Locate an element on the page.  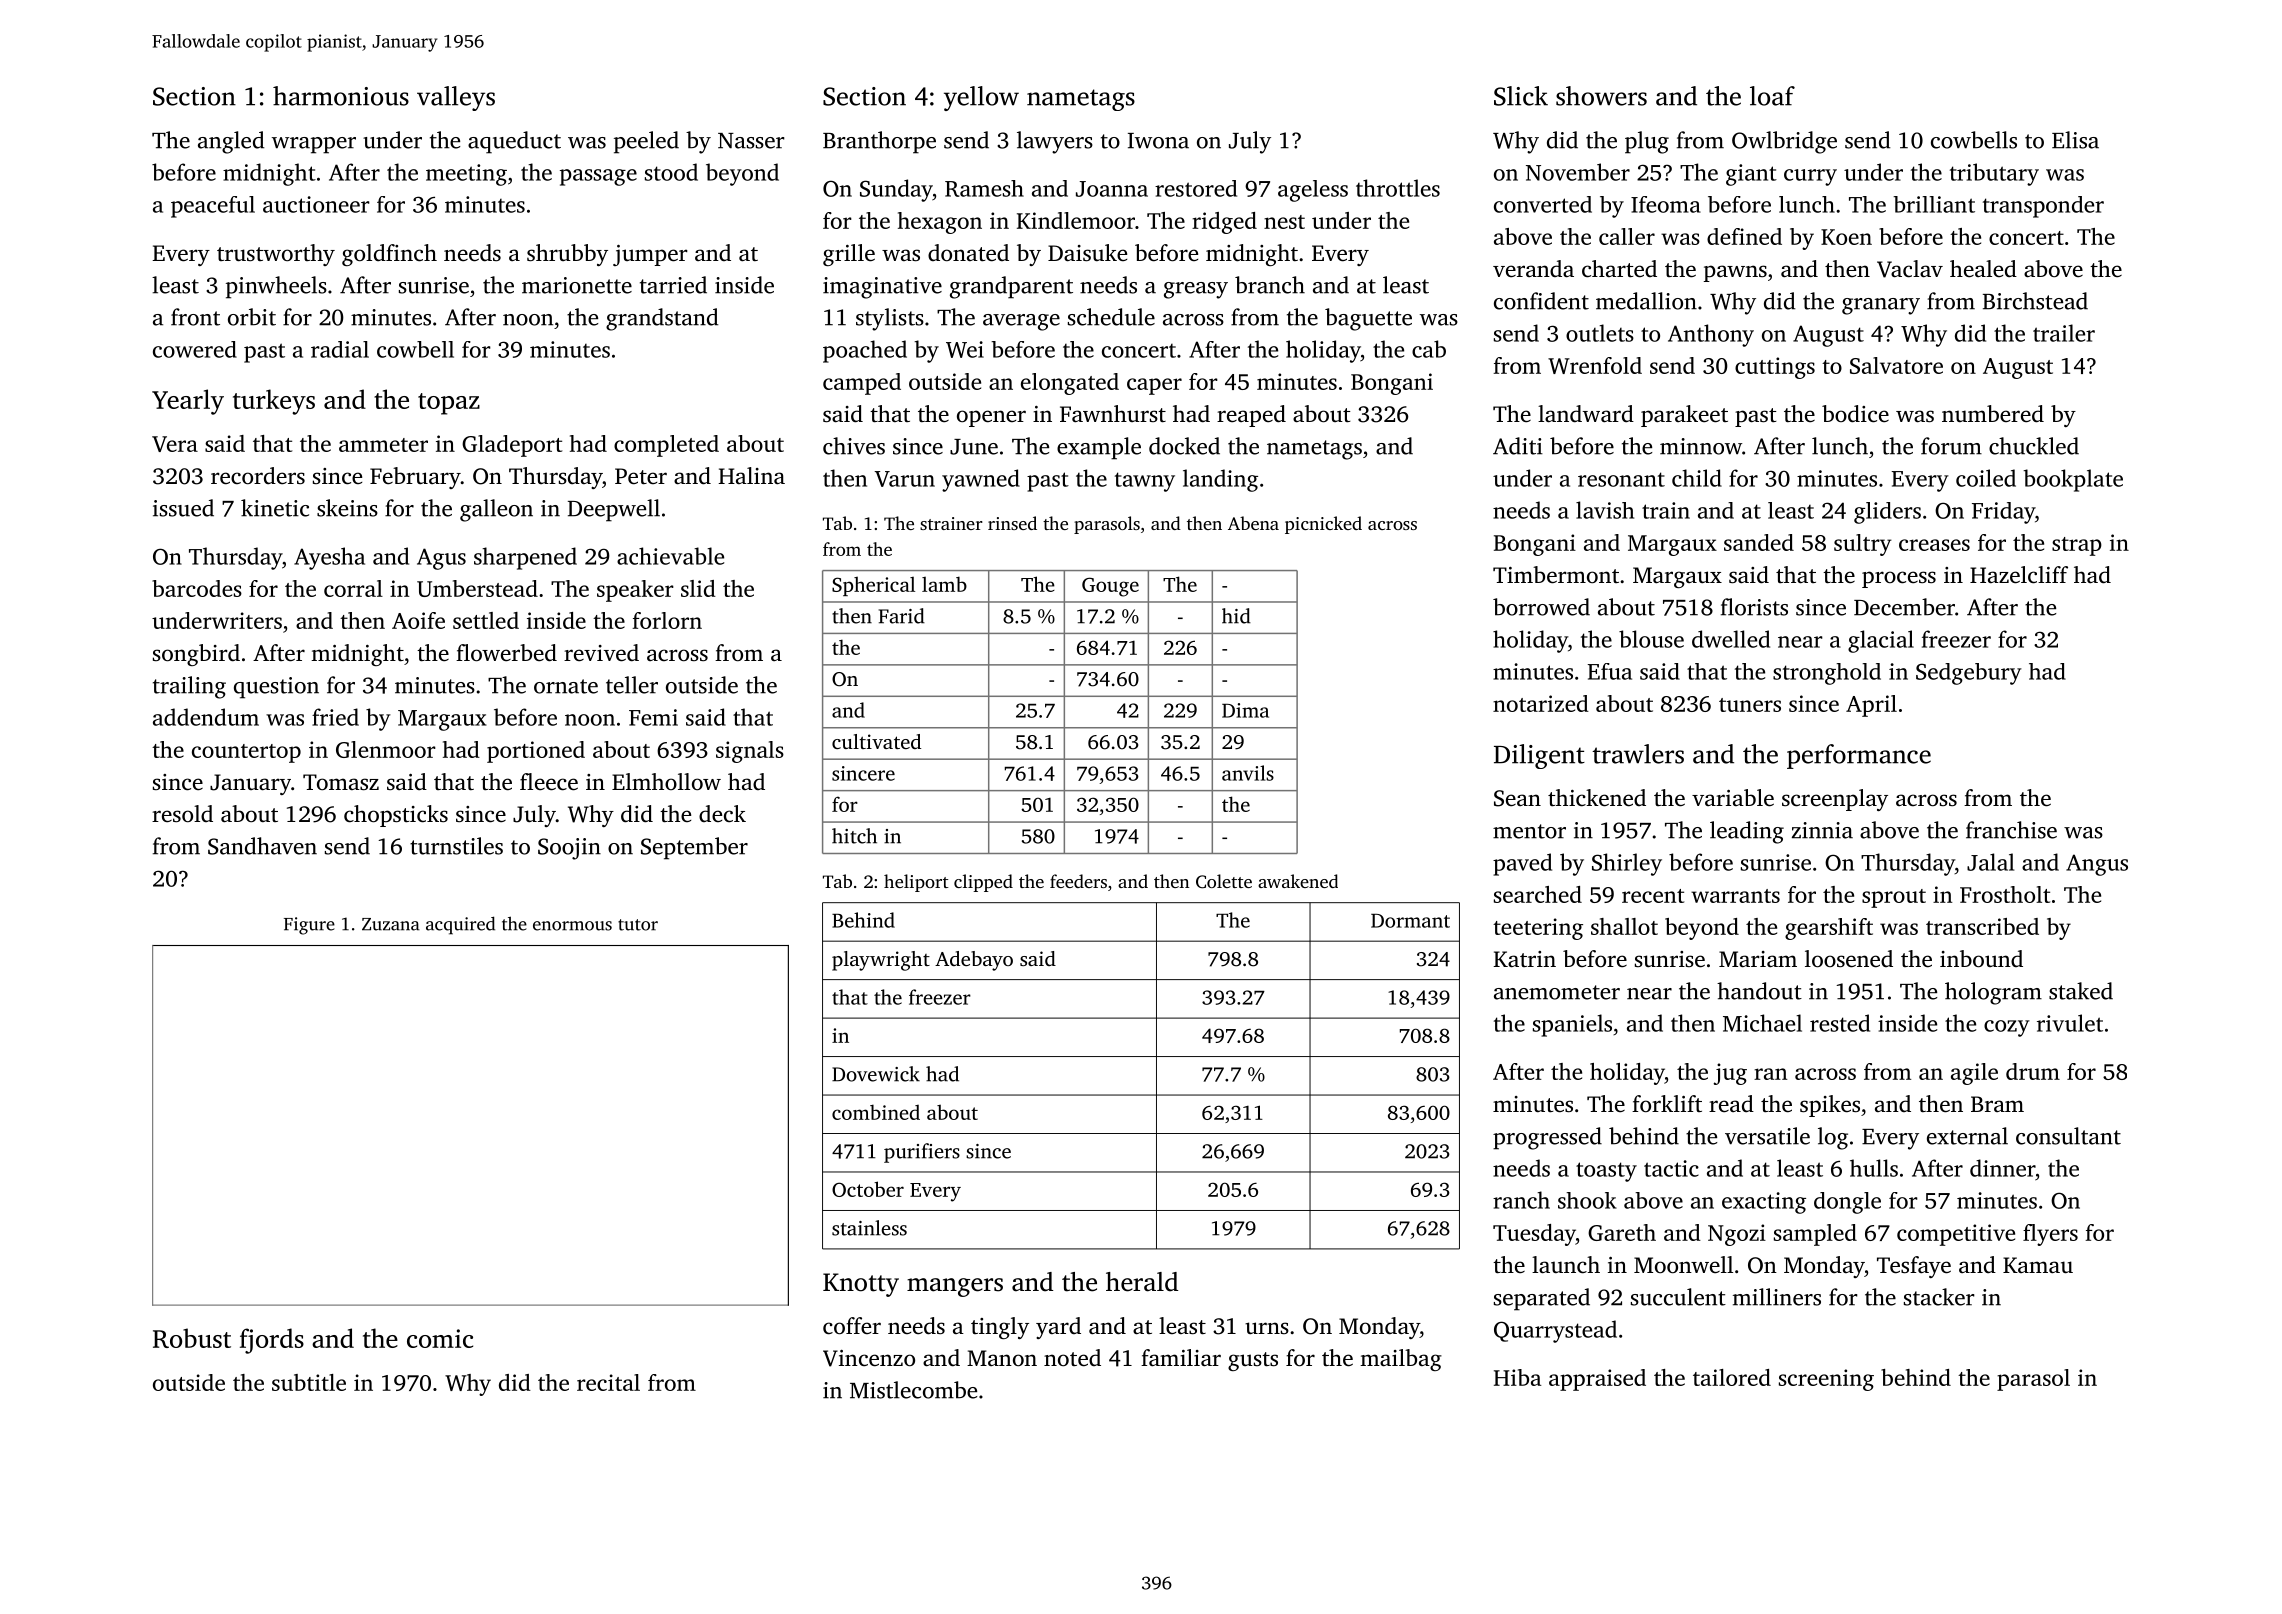
angled is located at coordinates (231, 142).
